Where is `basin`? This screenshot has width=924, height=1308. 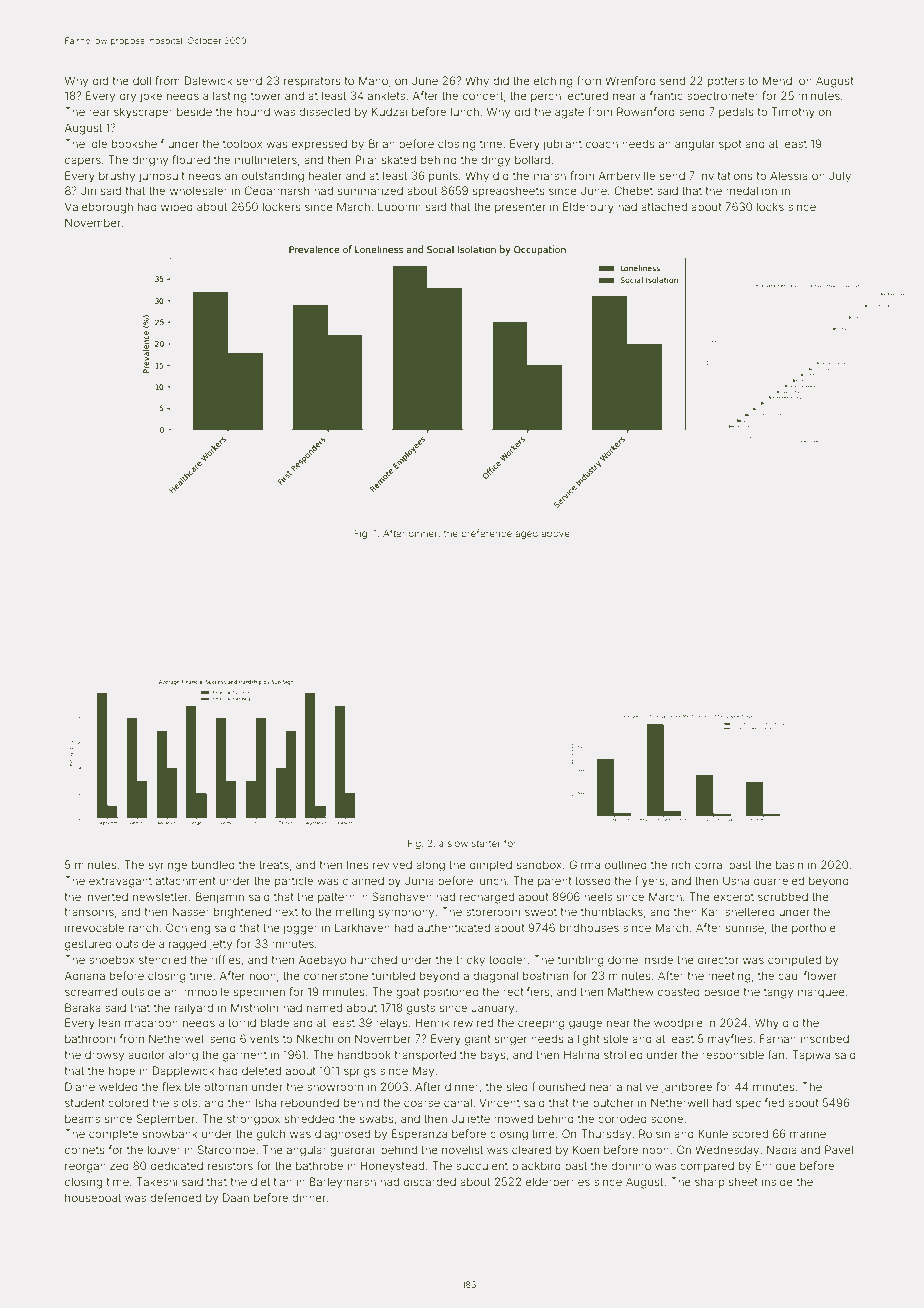 basin is located at coordinates (790, 864).
